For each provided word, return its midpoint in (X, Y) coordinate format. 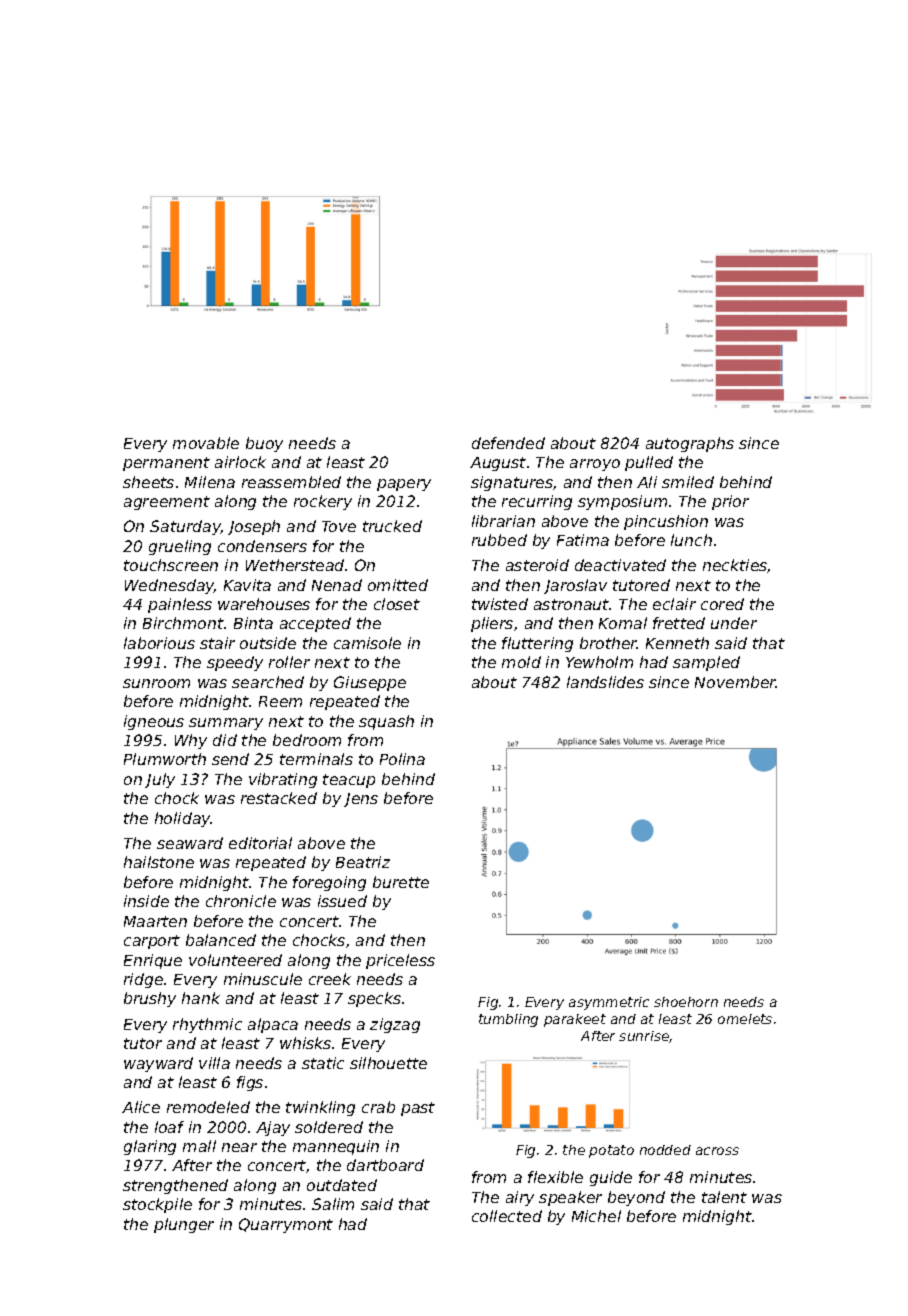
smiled (688, 482)
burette (401, 882)
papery (404, 485)
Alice (141, 1107)
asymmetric (609, 1003)
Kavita (247, 585)
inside (146, 901)
